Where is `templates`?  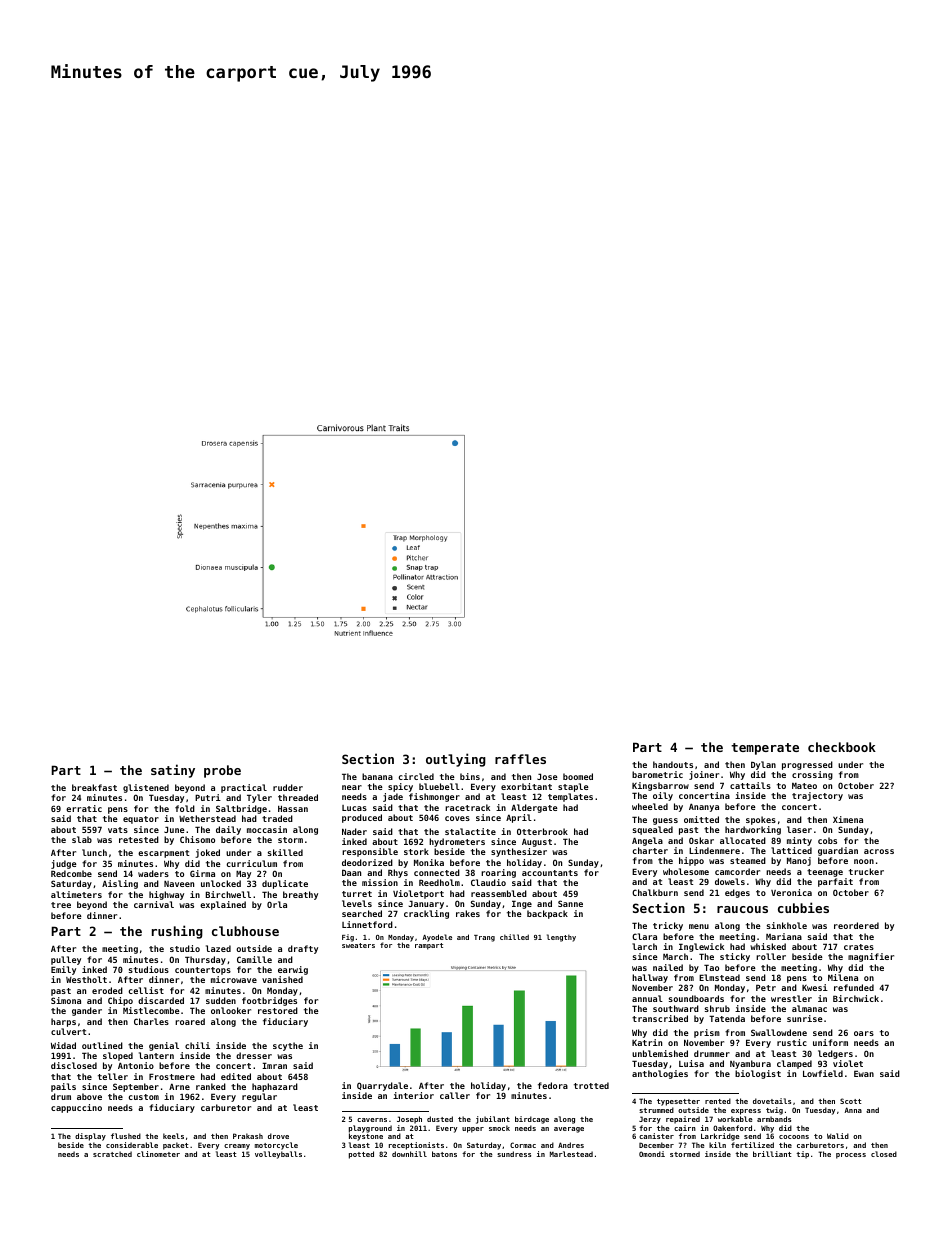
templates is located at coordinates (570, 797).
